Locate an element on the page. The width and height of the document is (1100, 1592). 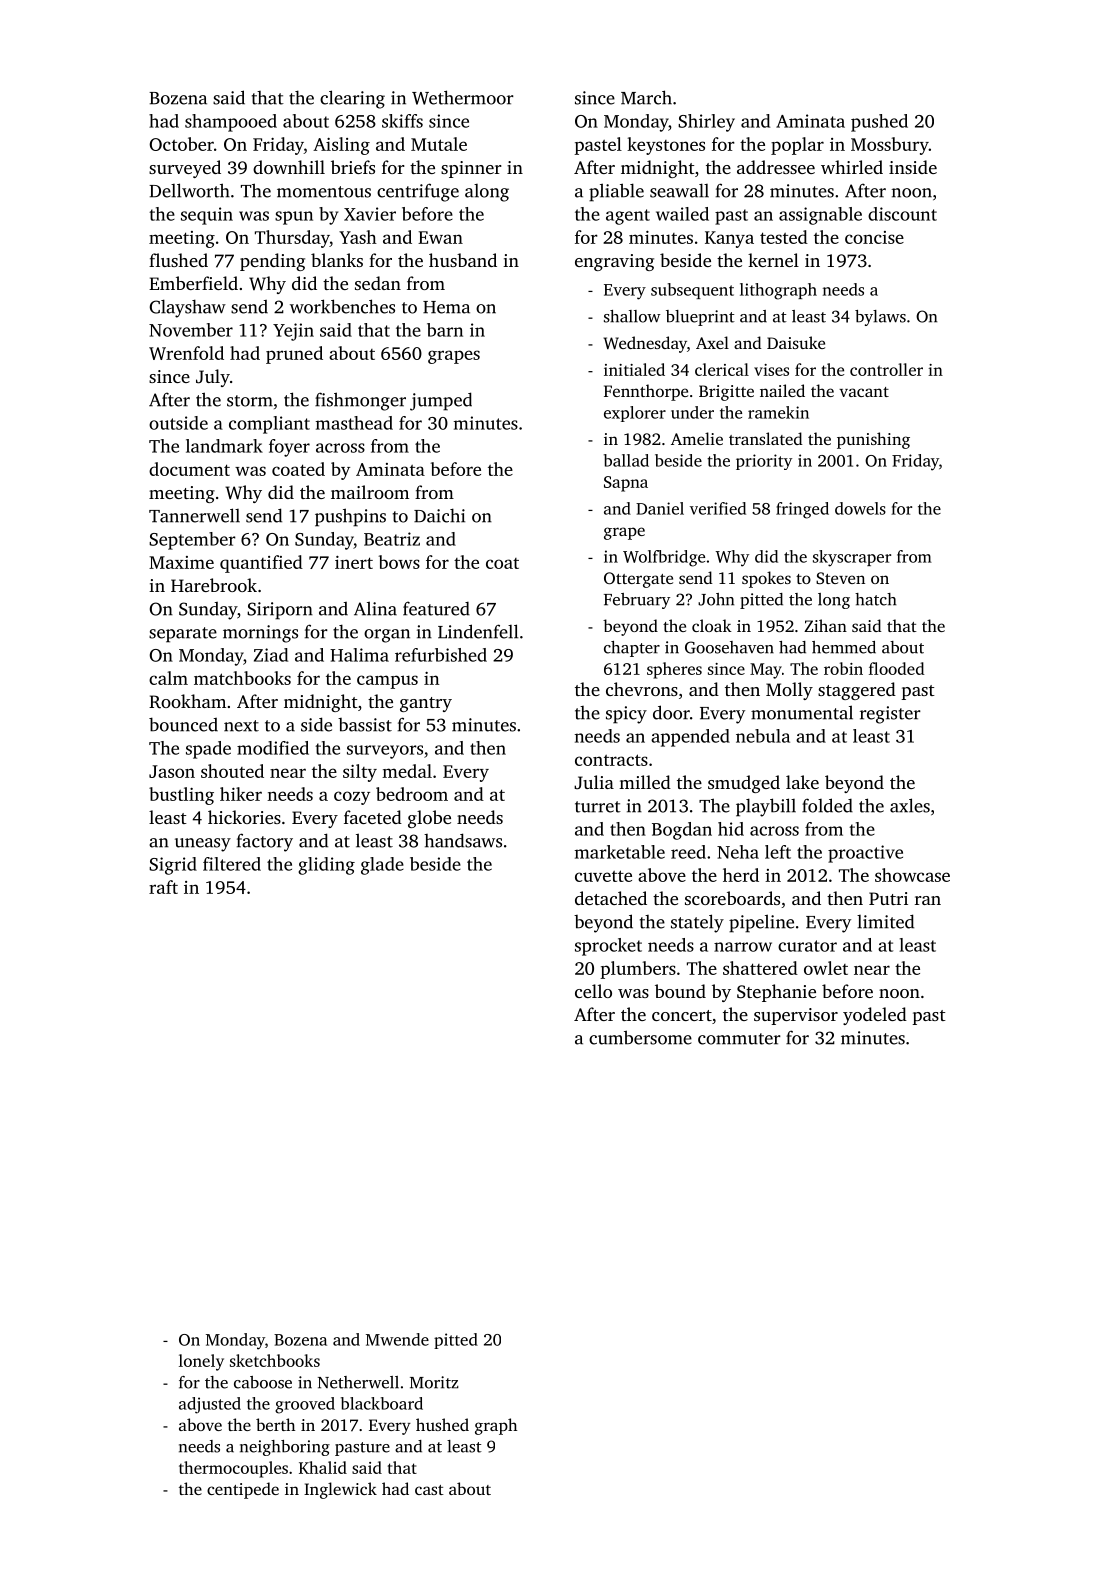
gliding is located at coordinates (326, 866).
